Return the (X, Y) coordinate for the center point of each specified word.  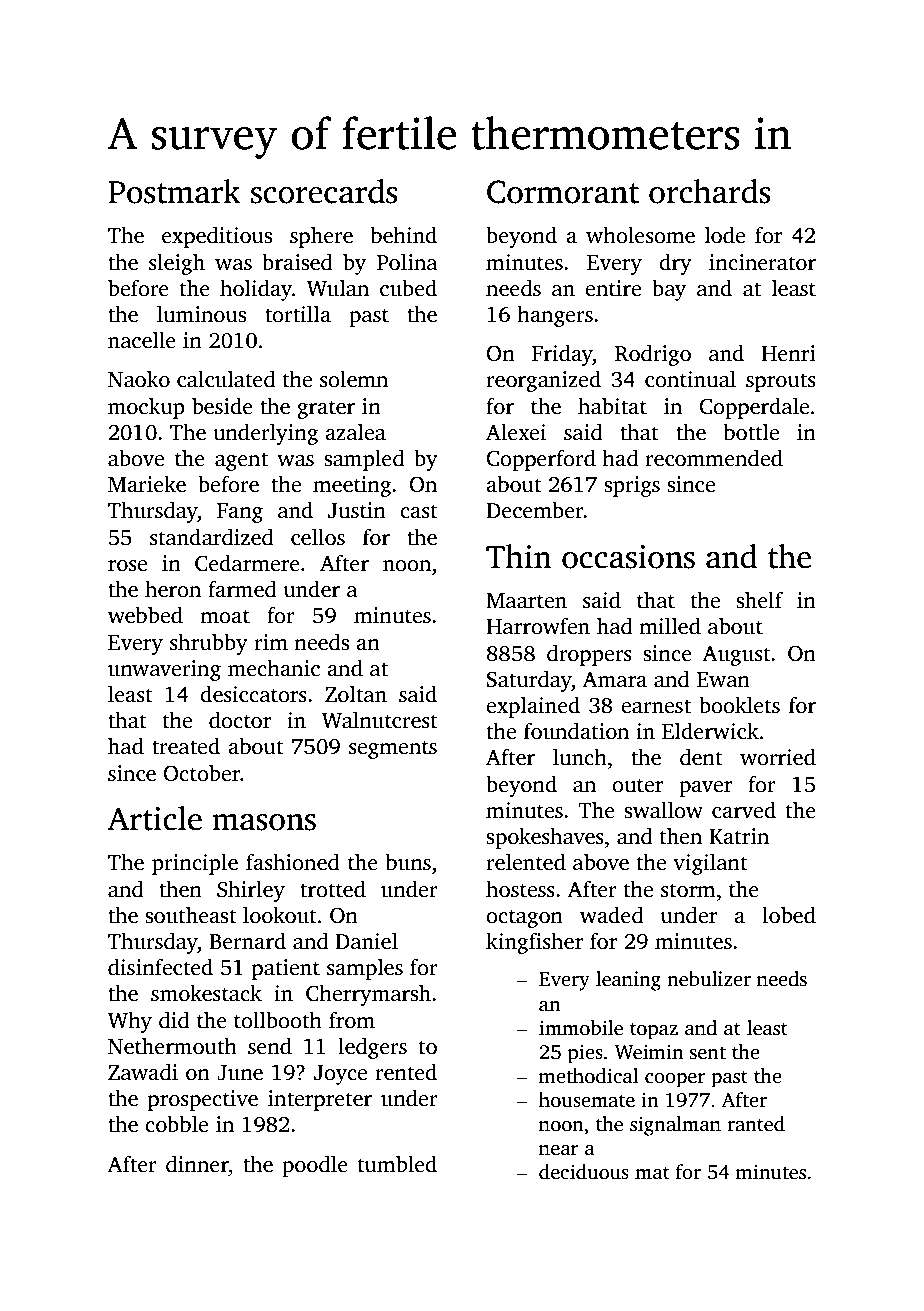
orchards (710, 191)
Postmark (174, 191)
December (535, 510)
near (558, 1150)
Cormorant (563, 192)
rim (271, 642)
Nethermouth (172, 1046)
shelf (759, 600)
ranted (756, 1124)
